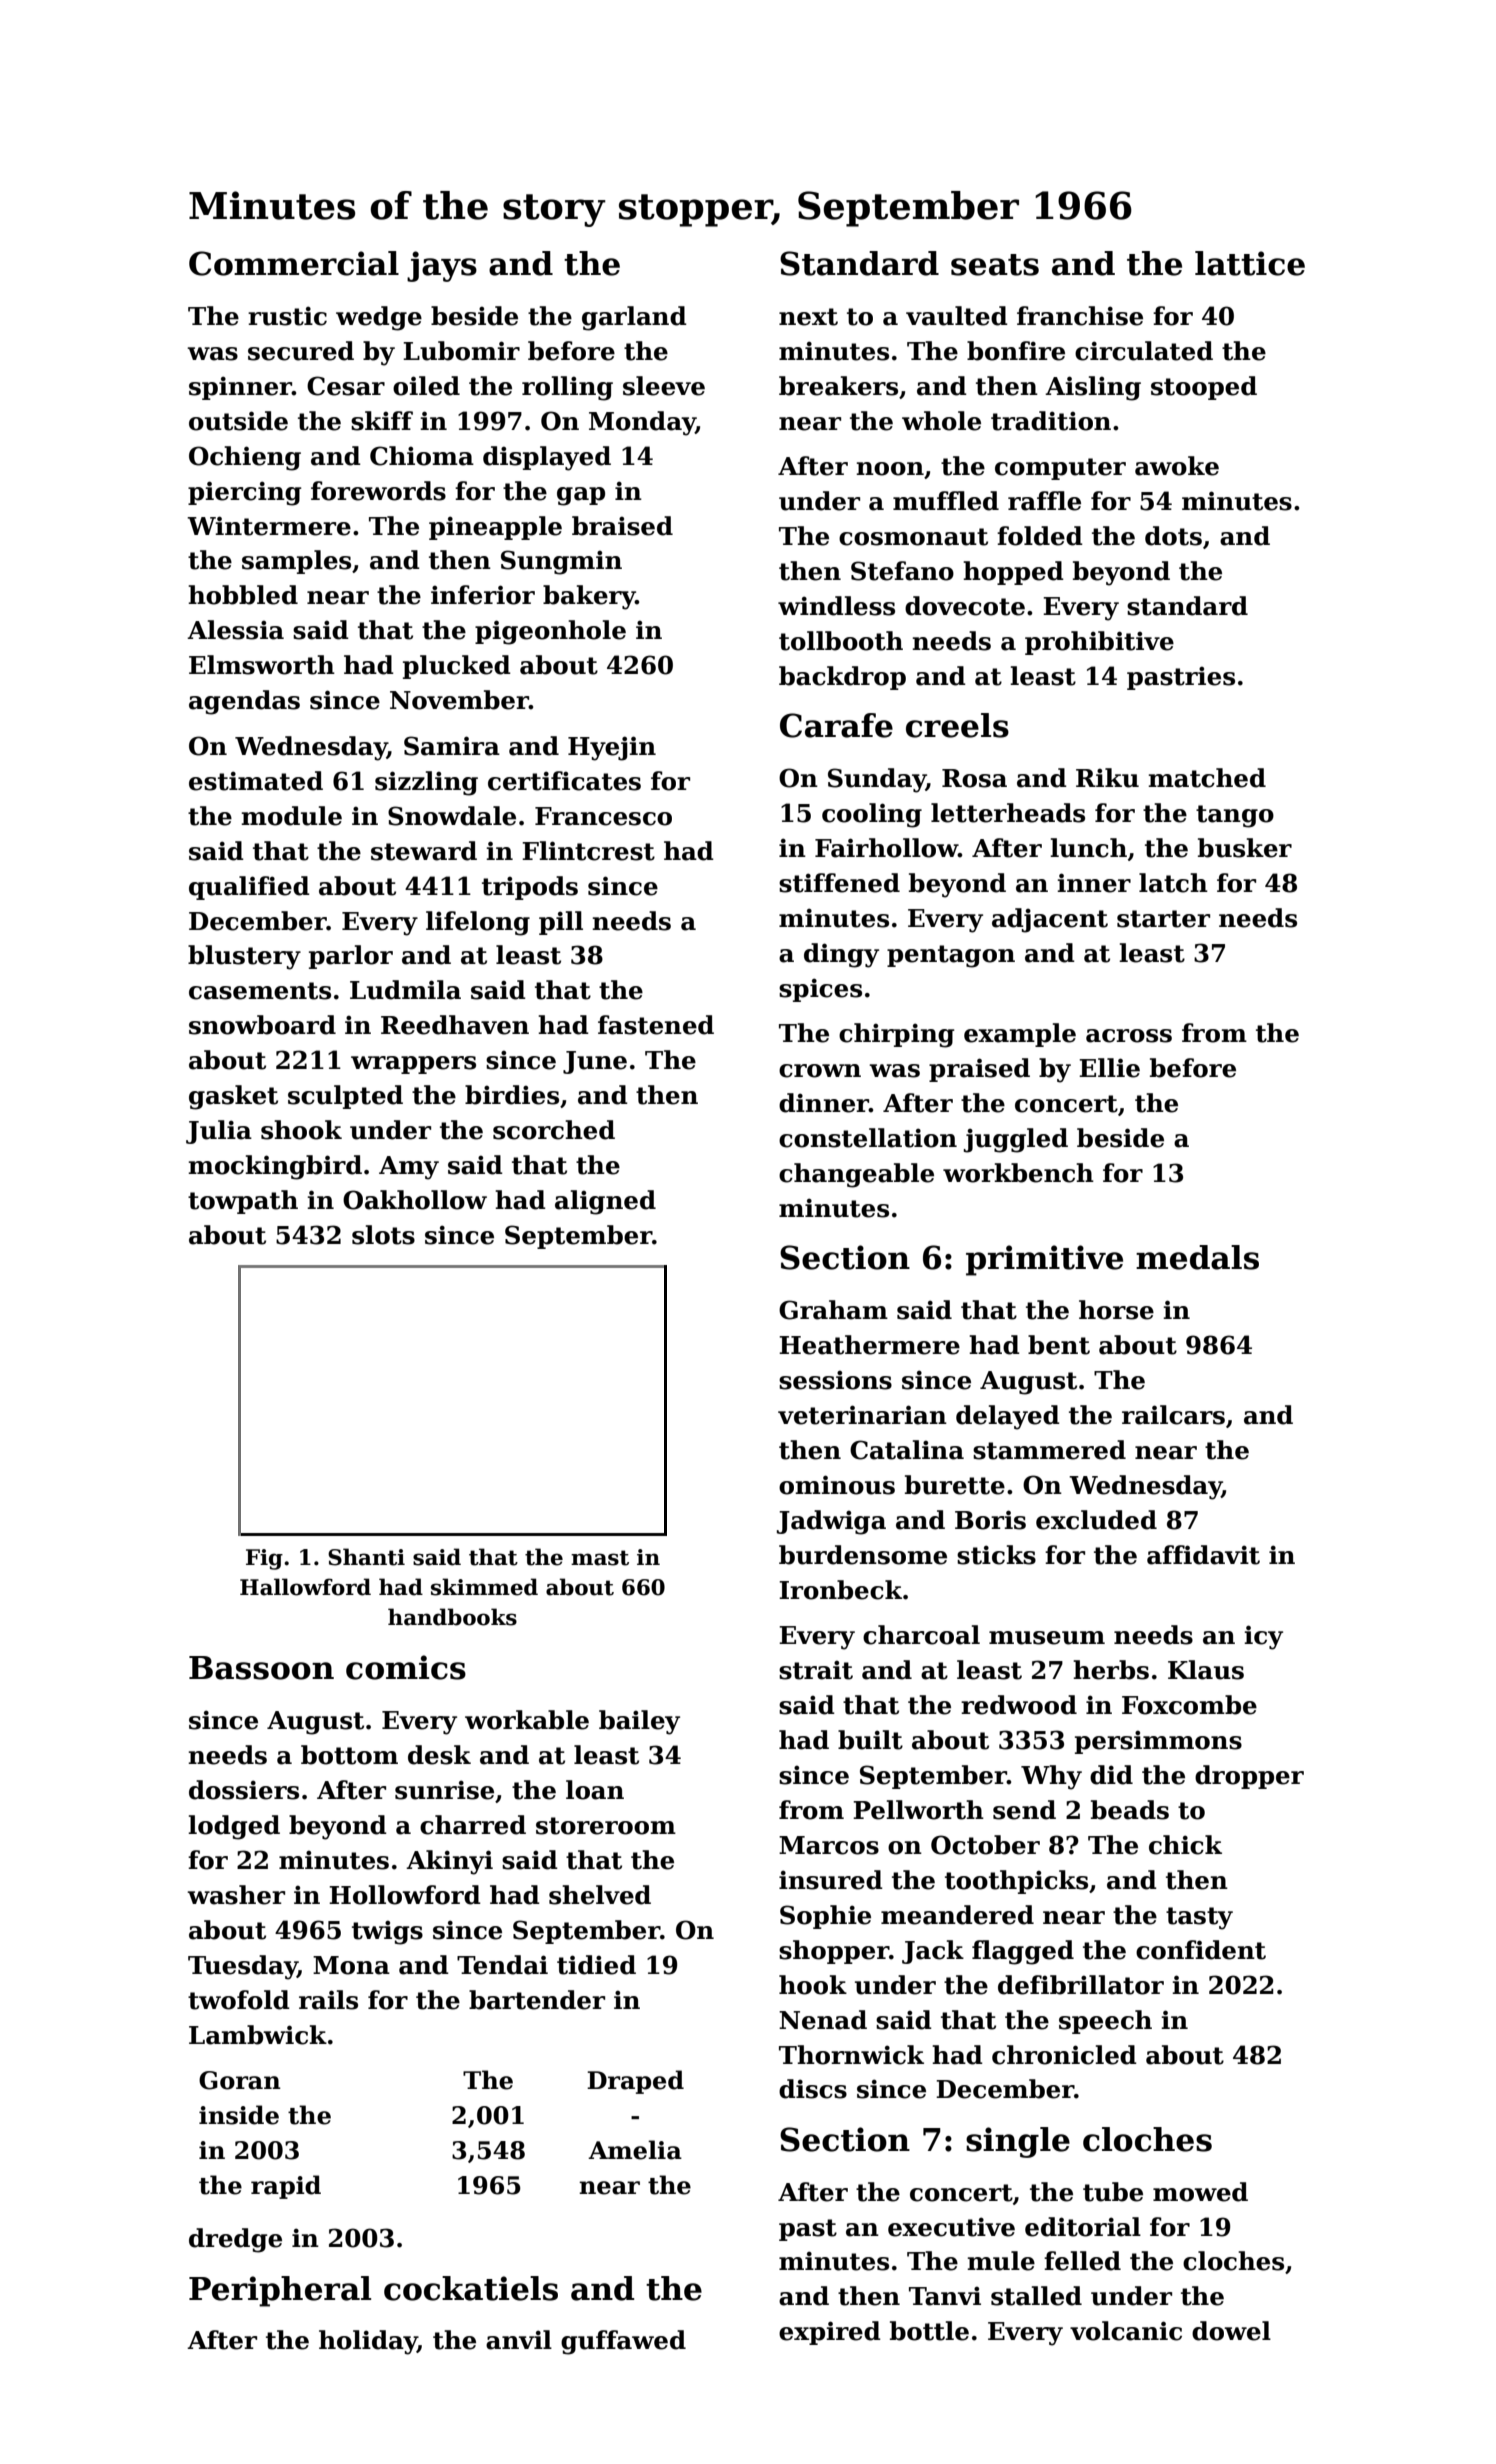 This screenshot has height=2464, width=1496. Describe the element at coordinates (561, 923) in the screenshot. I see `pill` at that location.
